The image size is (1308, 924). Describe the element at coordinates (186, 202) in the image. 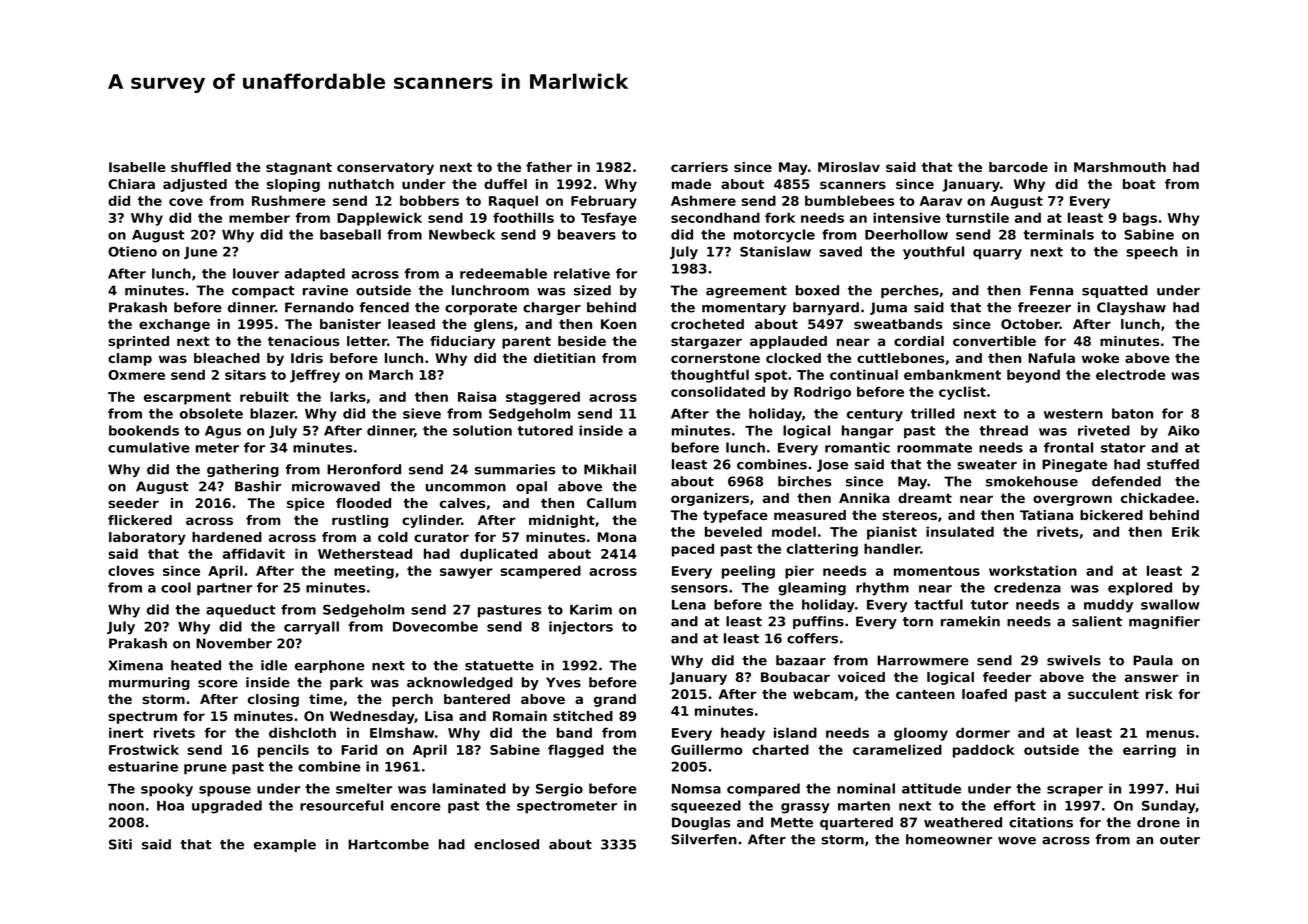

I see `cove` at that location.
